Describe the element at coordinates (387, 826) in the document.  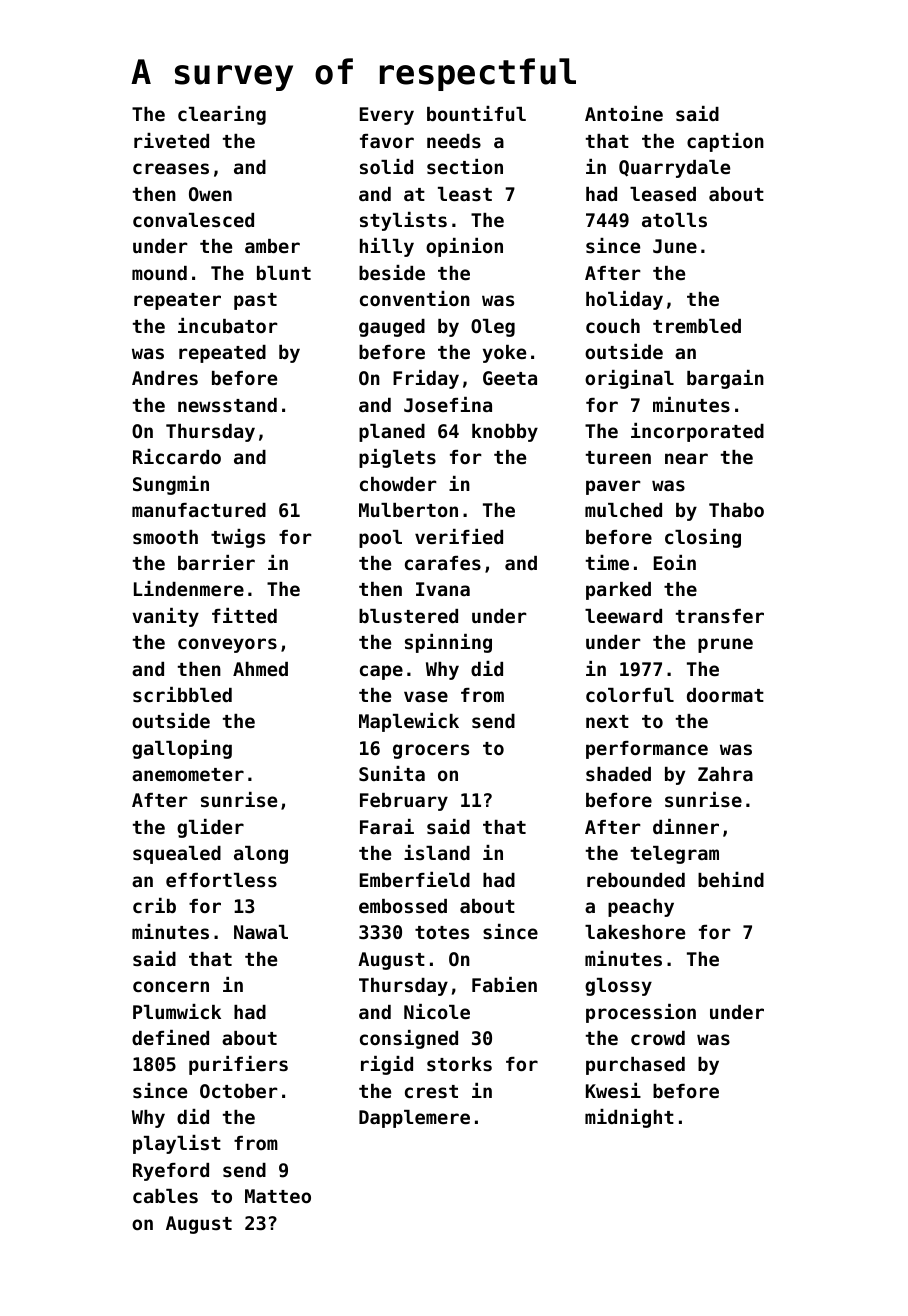
I see `Farai` at that location.
